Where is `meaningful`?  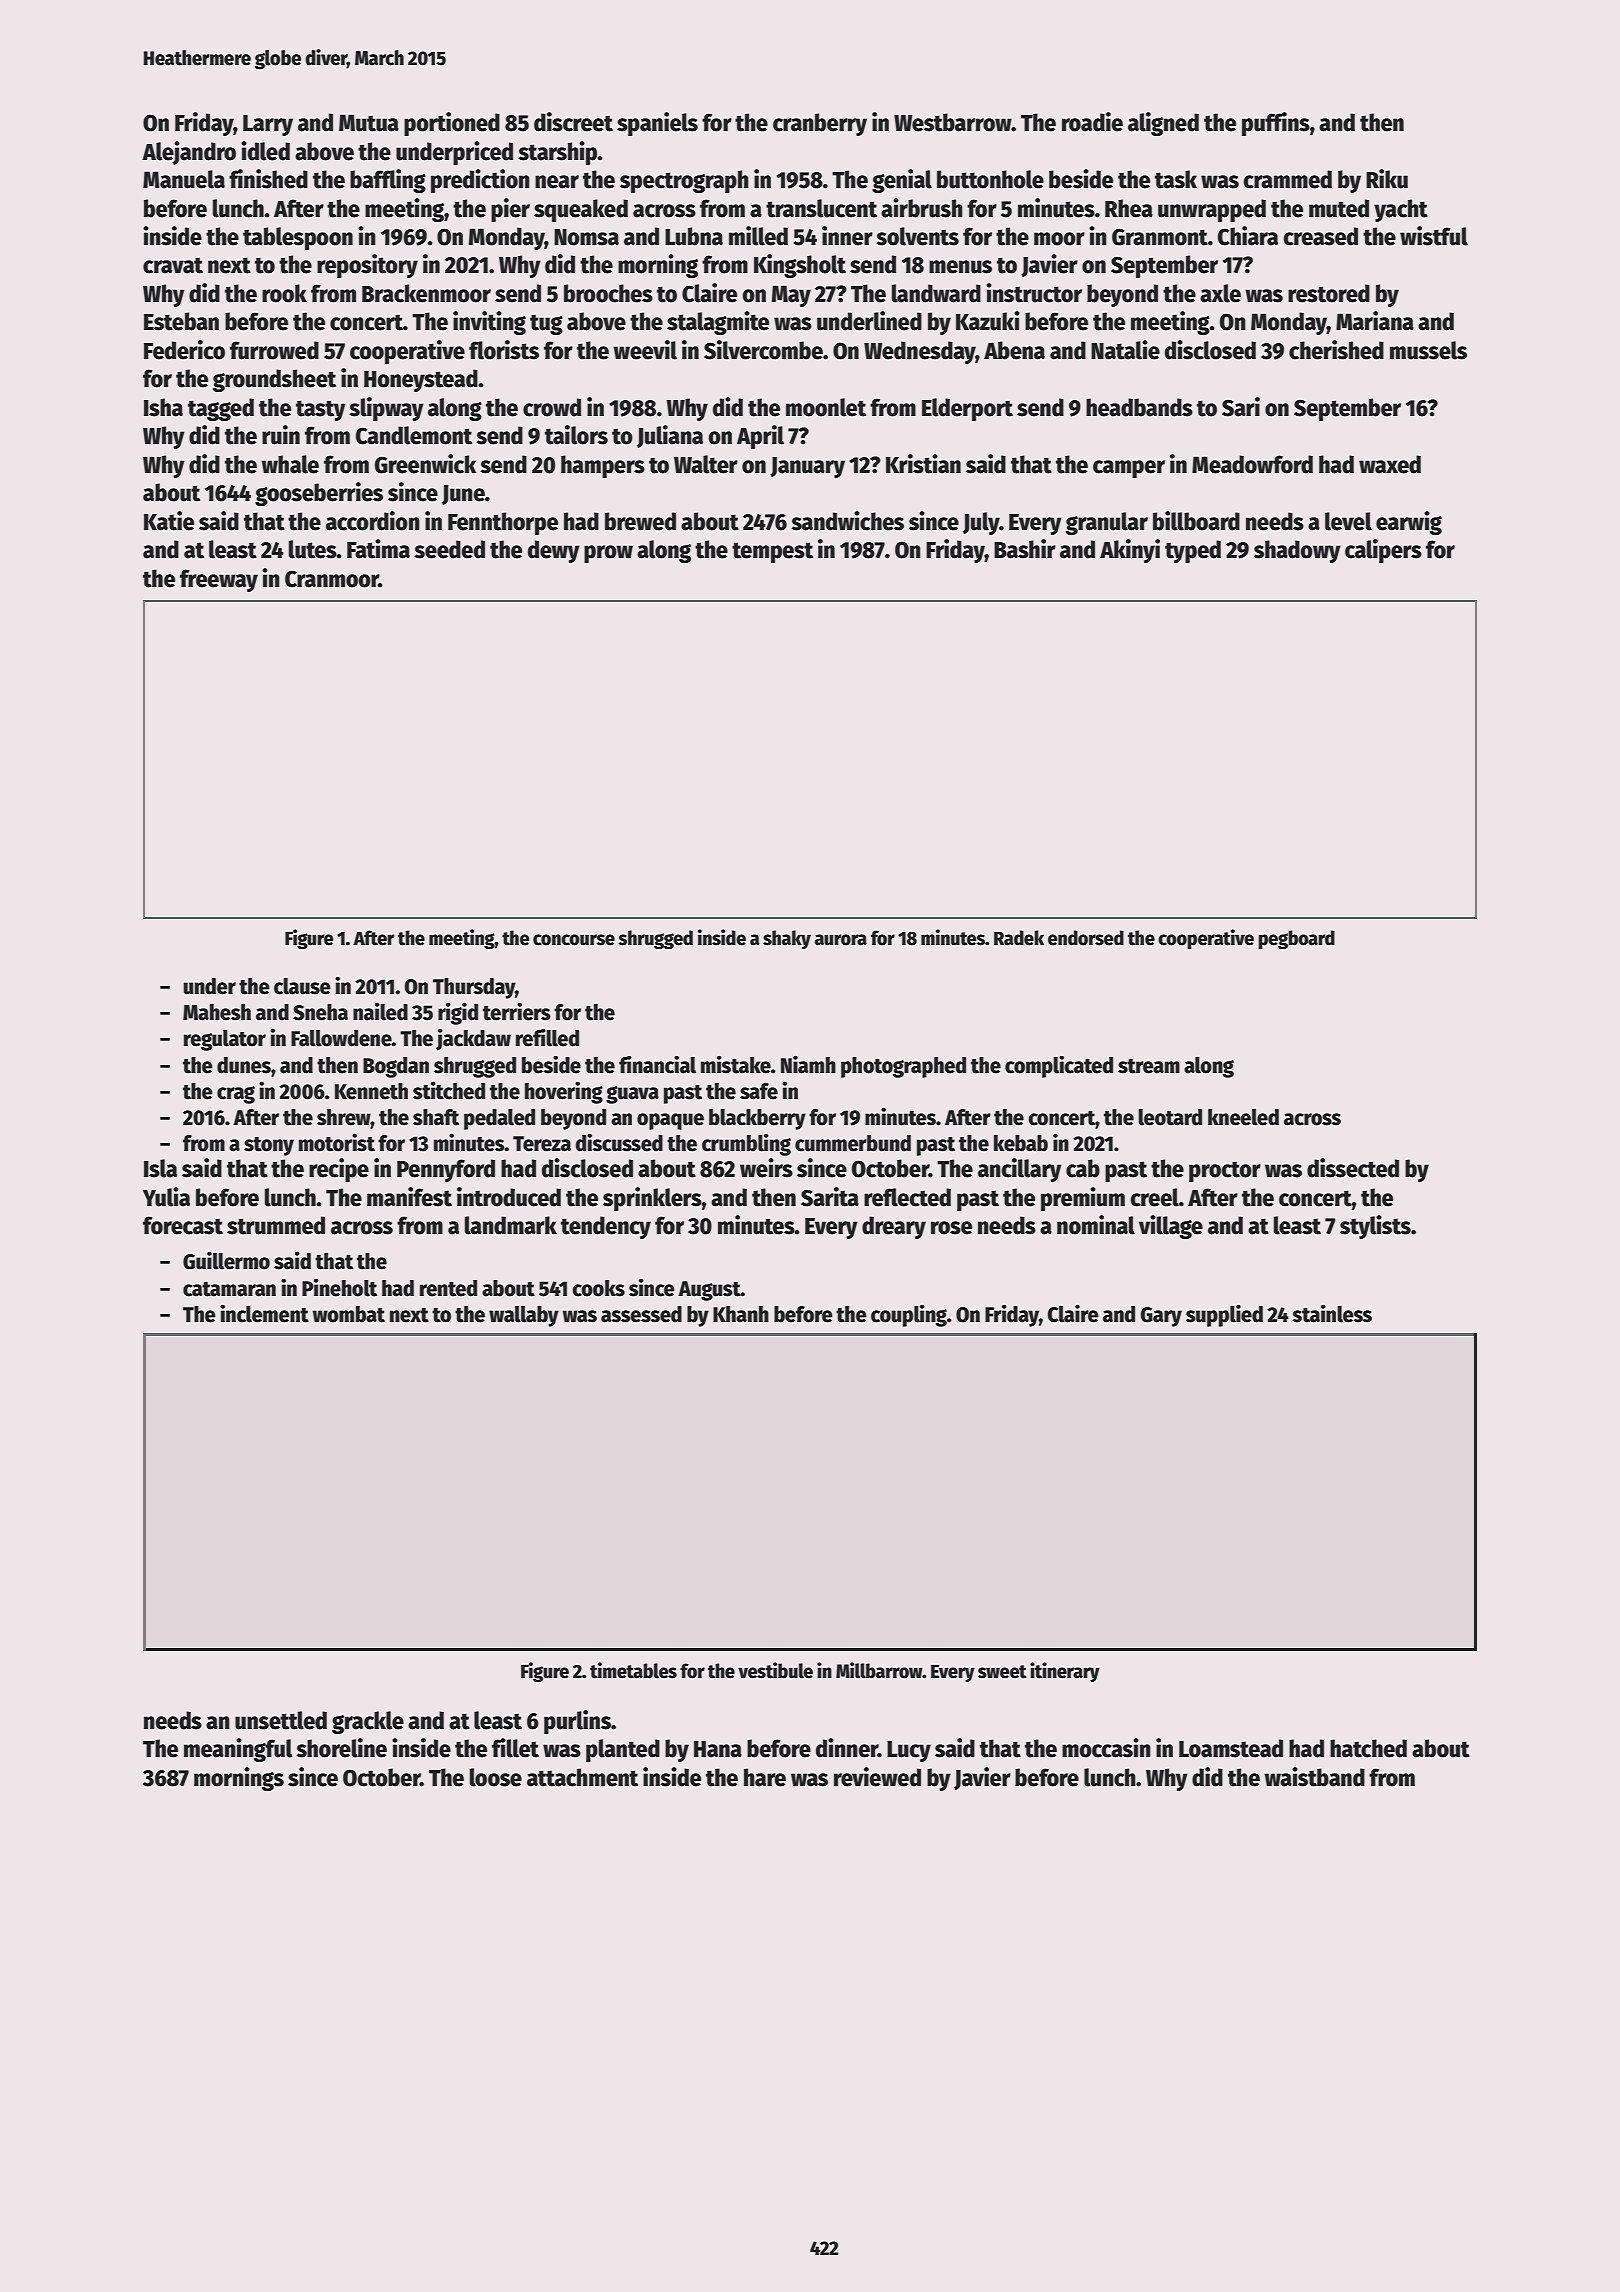
meaningful is located at coordinates (238, 1750).
